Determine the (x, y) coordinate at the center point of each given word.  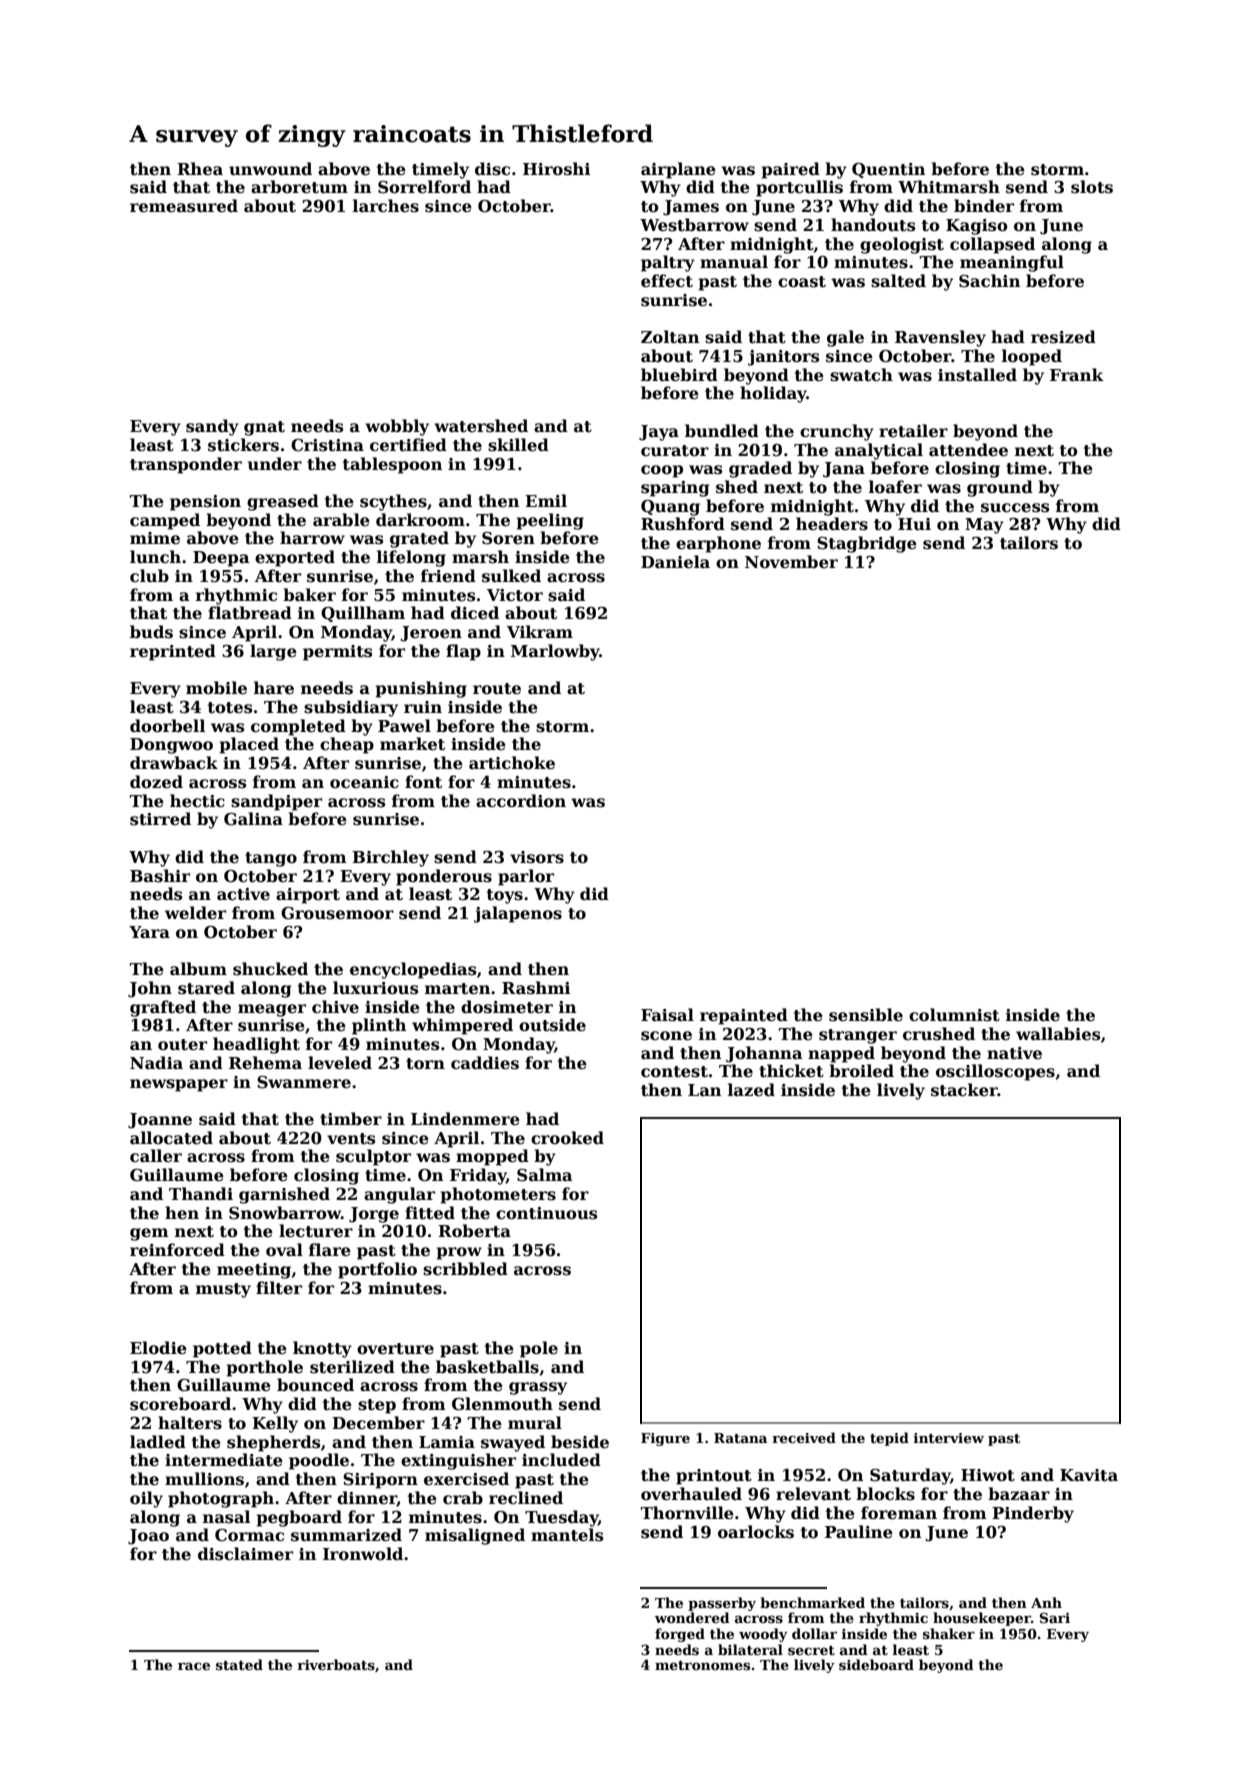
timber (351, 1119)
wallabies (1058, 1034)
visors (537, 857)
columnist (954, 1015)
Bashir (160, 876)
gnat (264, 428)
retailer (913, 431)
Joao (148, 1537)
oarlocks (756, 1532)
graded (760, 469)
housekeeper (982, 1619)
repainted (744, 1016)
